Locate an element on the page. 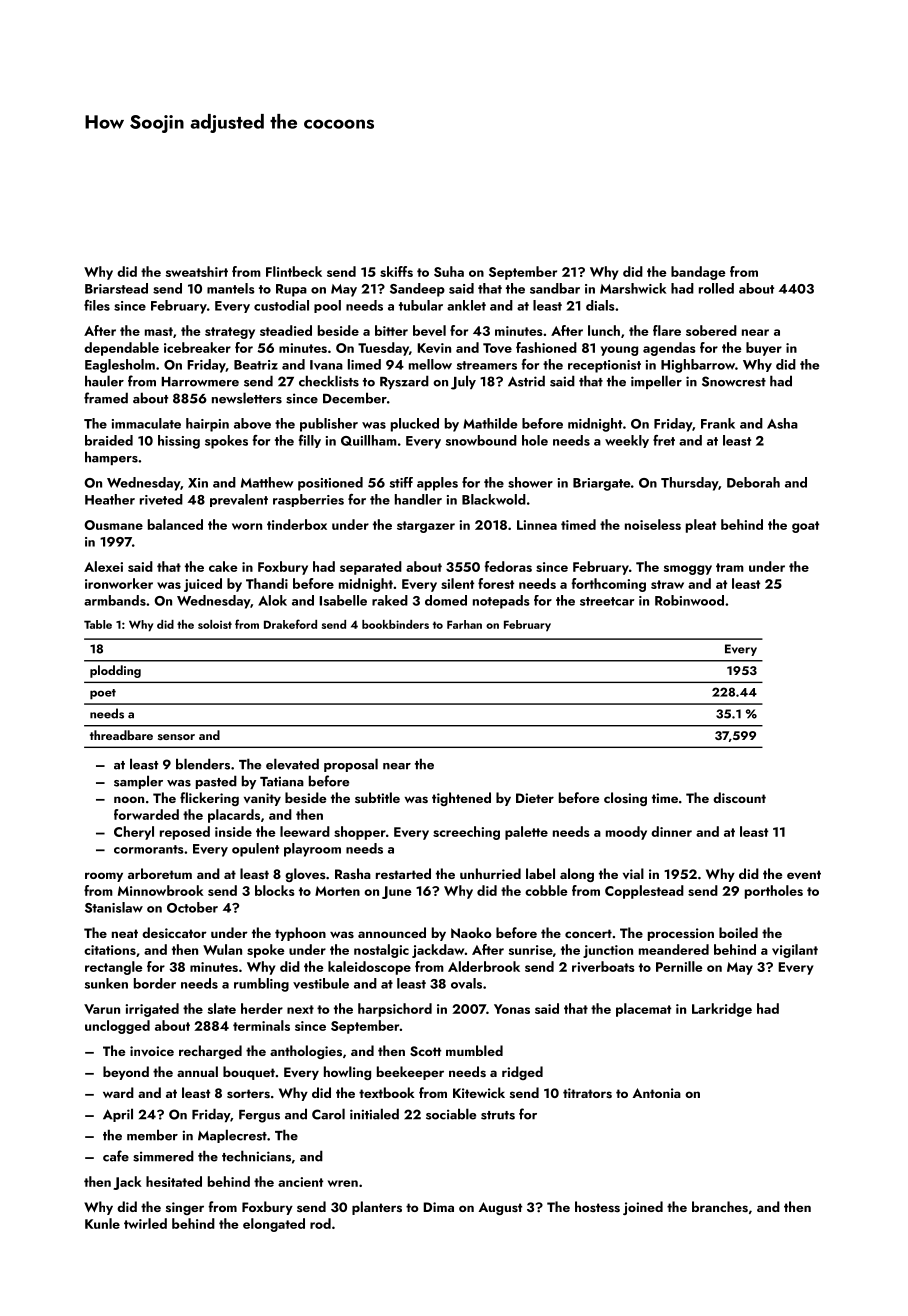 Image resolution: width=908 pixels, height=1316 pixels. event is located at coordinates (804, 874).
